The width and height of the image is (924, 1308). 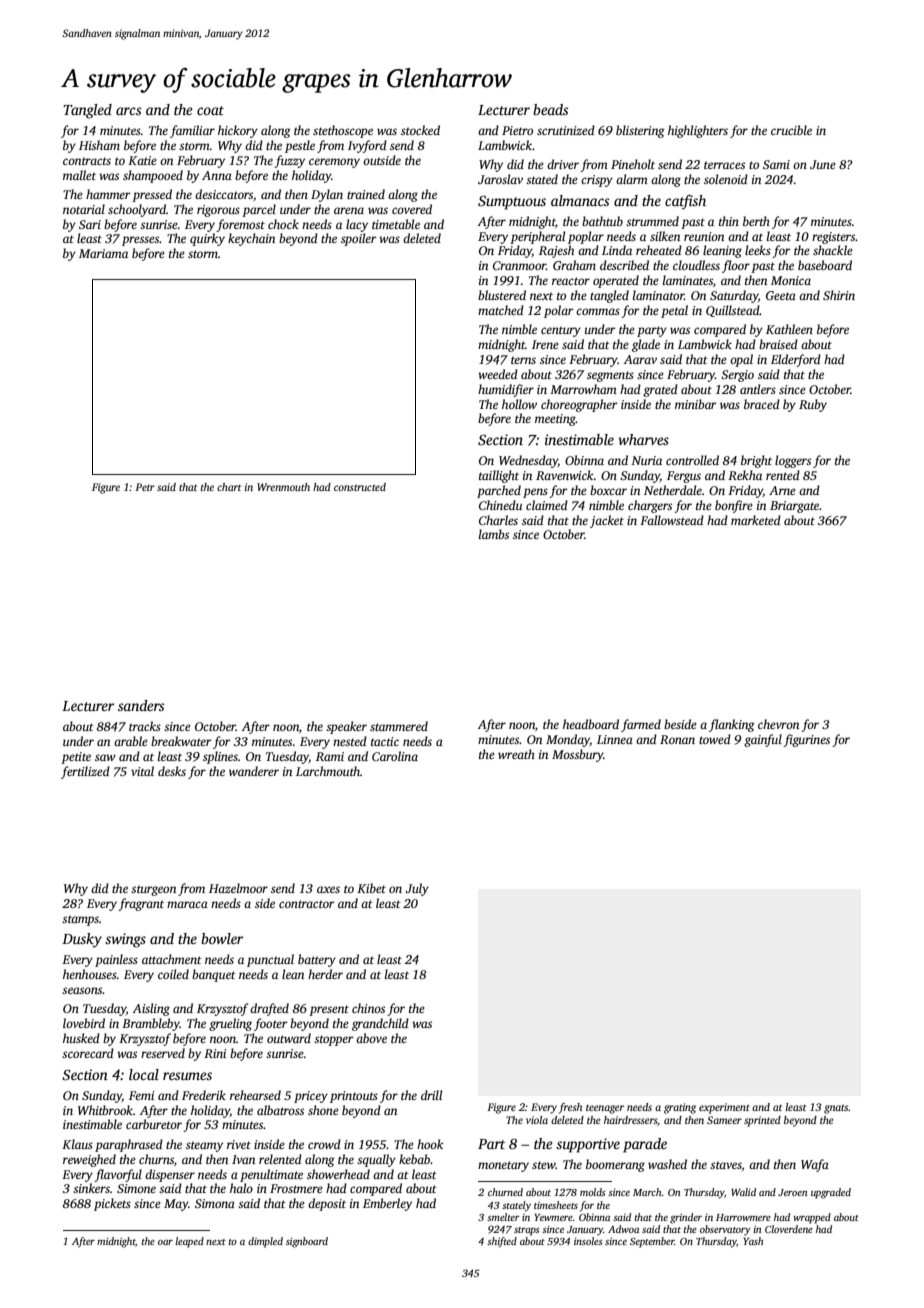 I want to click on arcs, so click(x=129, y=111).
